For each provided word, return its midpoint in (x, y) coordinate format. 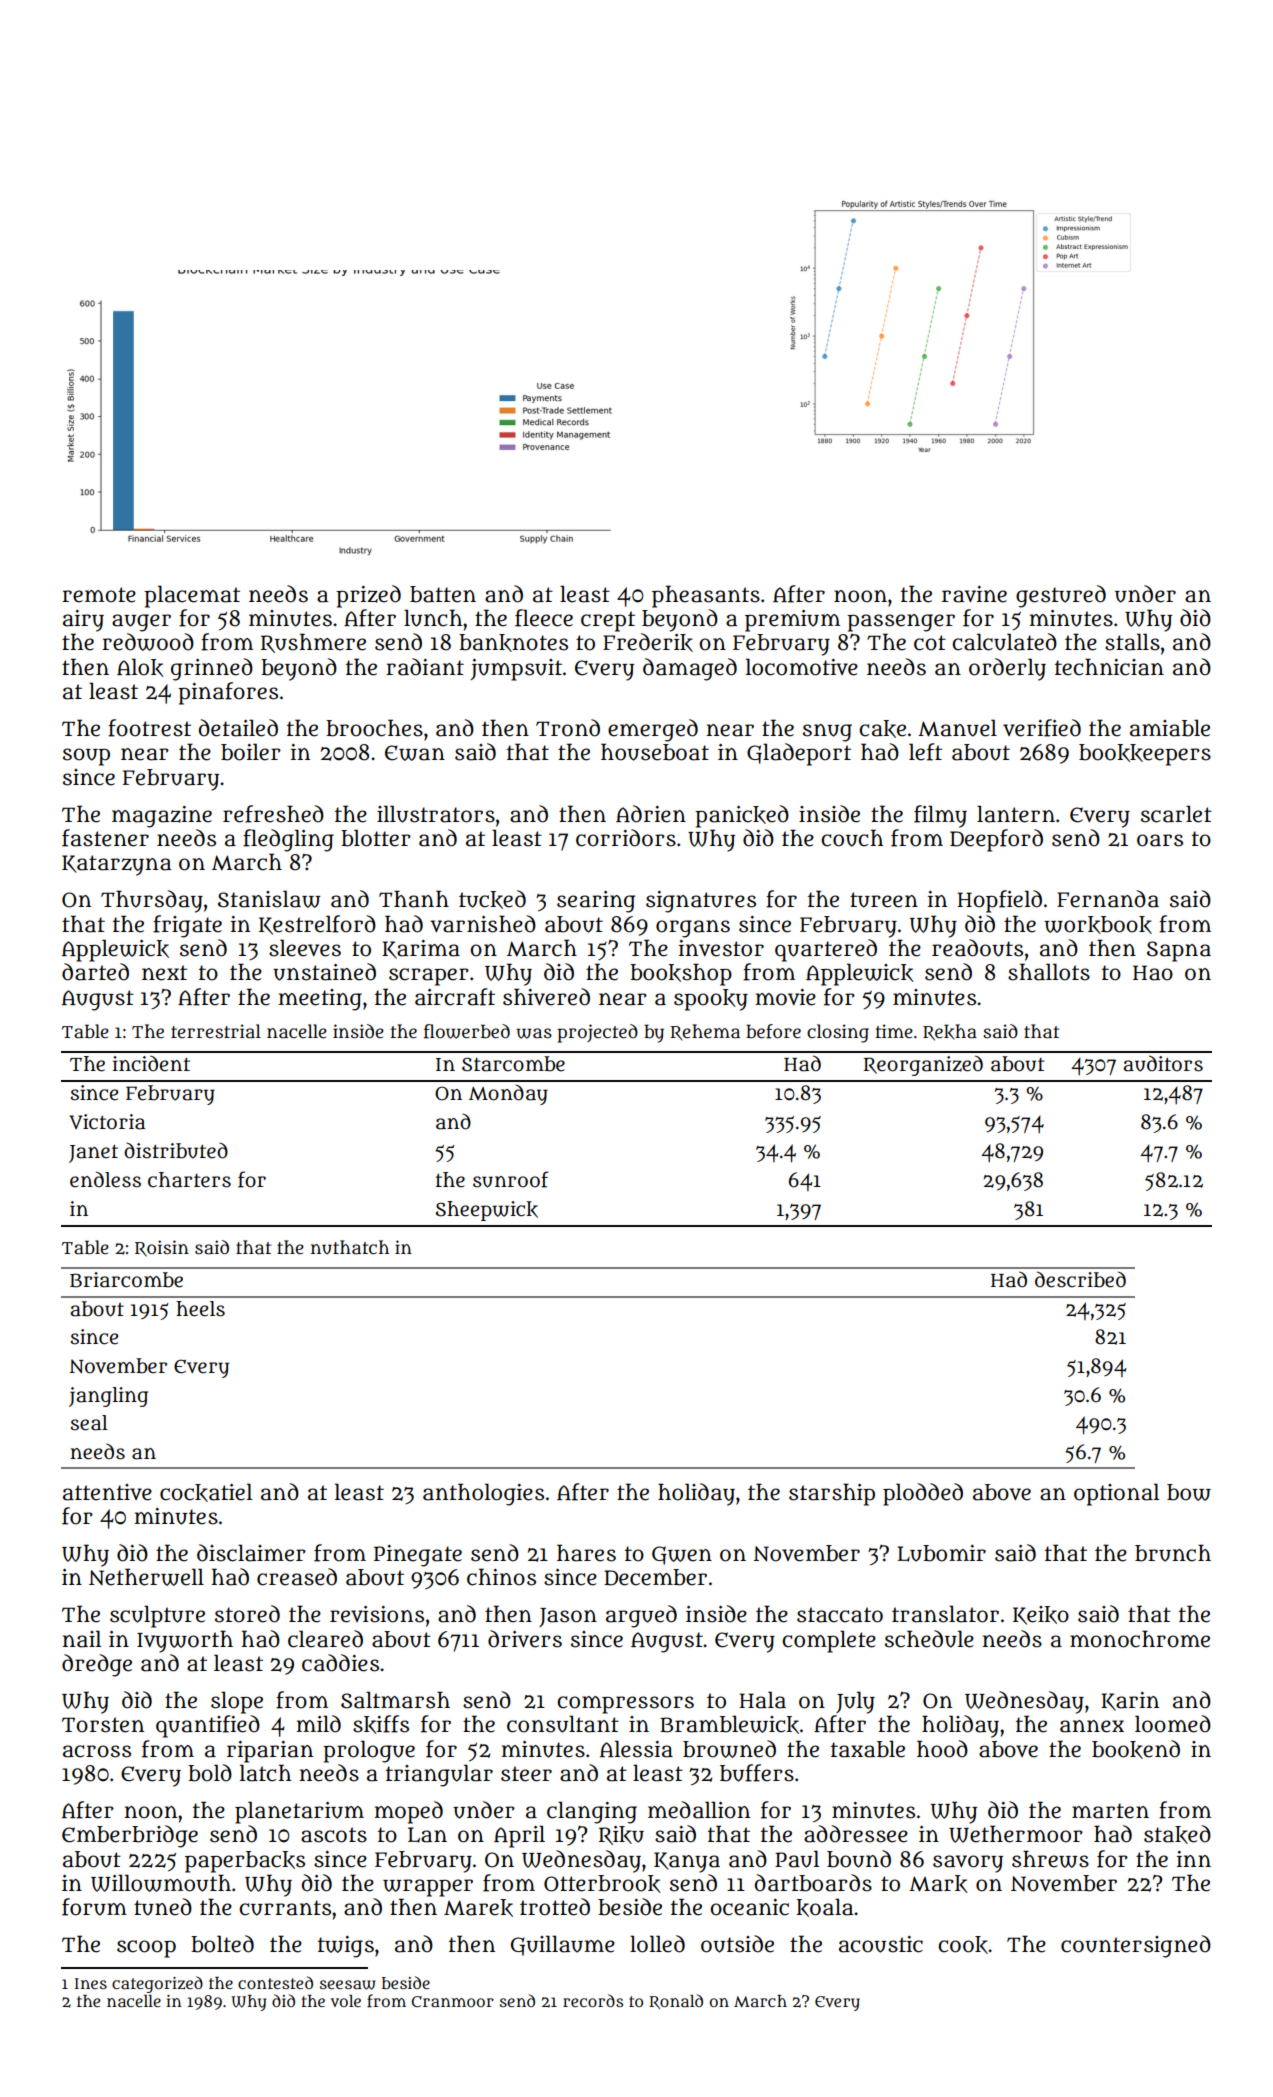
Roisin (162, 1248)
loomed (1173, 1724)
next (164, 973)
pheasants (706, 596)
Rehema (705, 1032)
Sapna (1179, 951)
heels (200, 1309)
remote (99, 595)
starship (832, 1494)
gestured (1061, 596)
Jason (568, 1617)
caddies (340, 1663)
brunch (1173, 1553)
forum (94, 1907)
